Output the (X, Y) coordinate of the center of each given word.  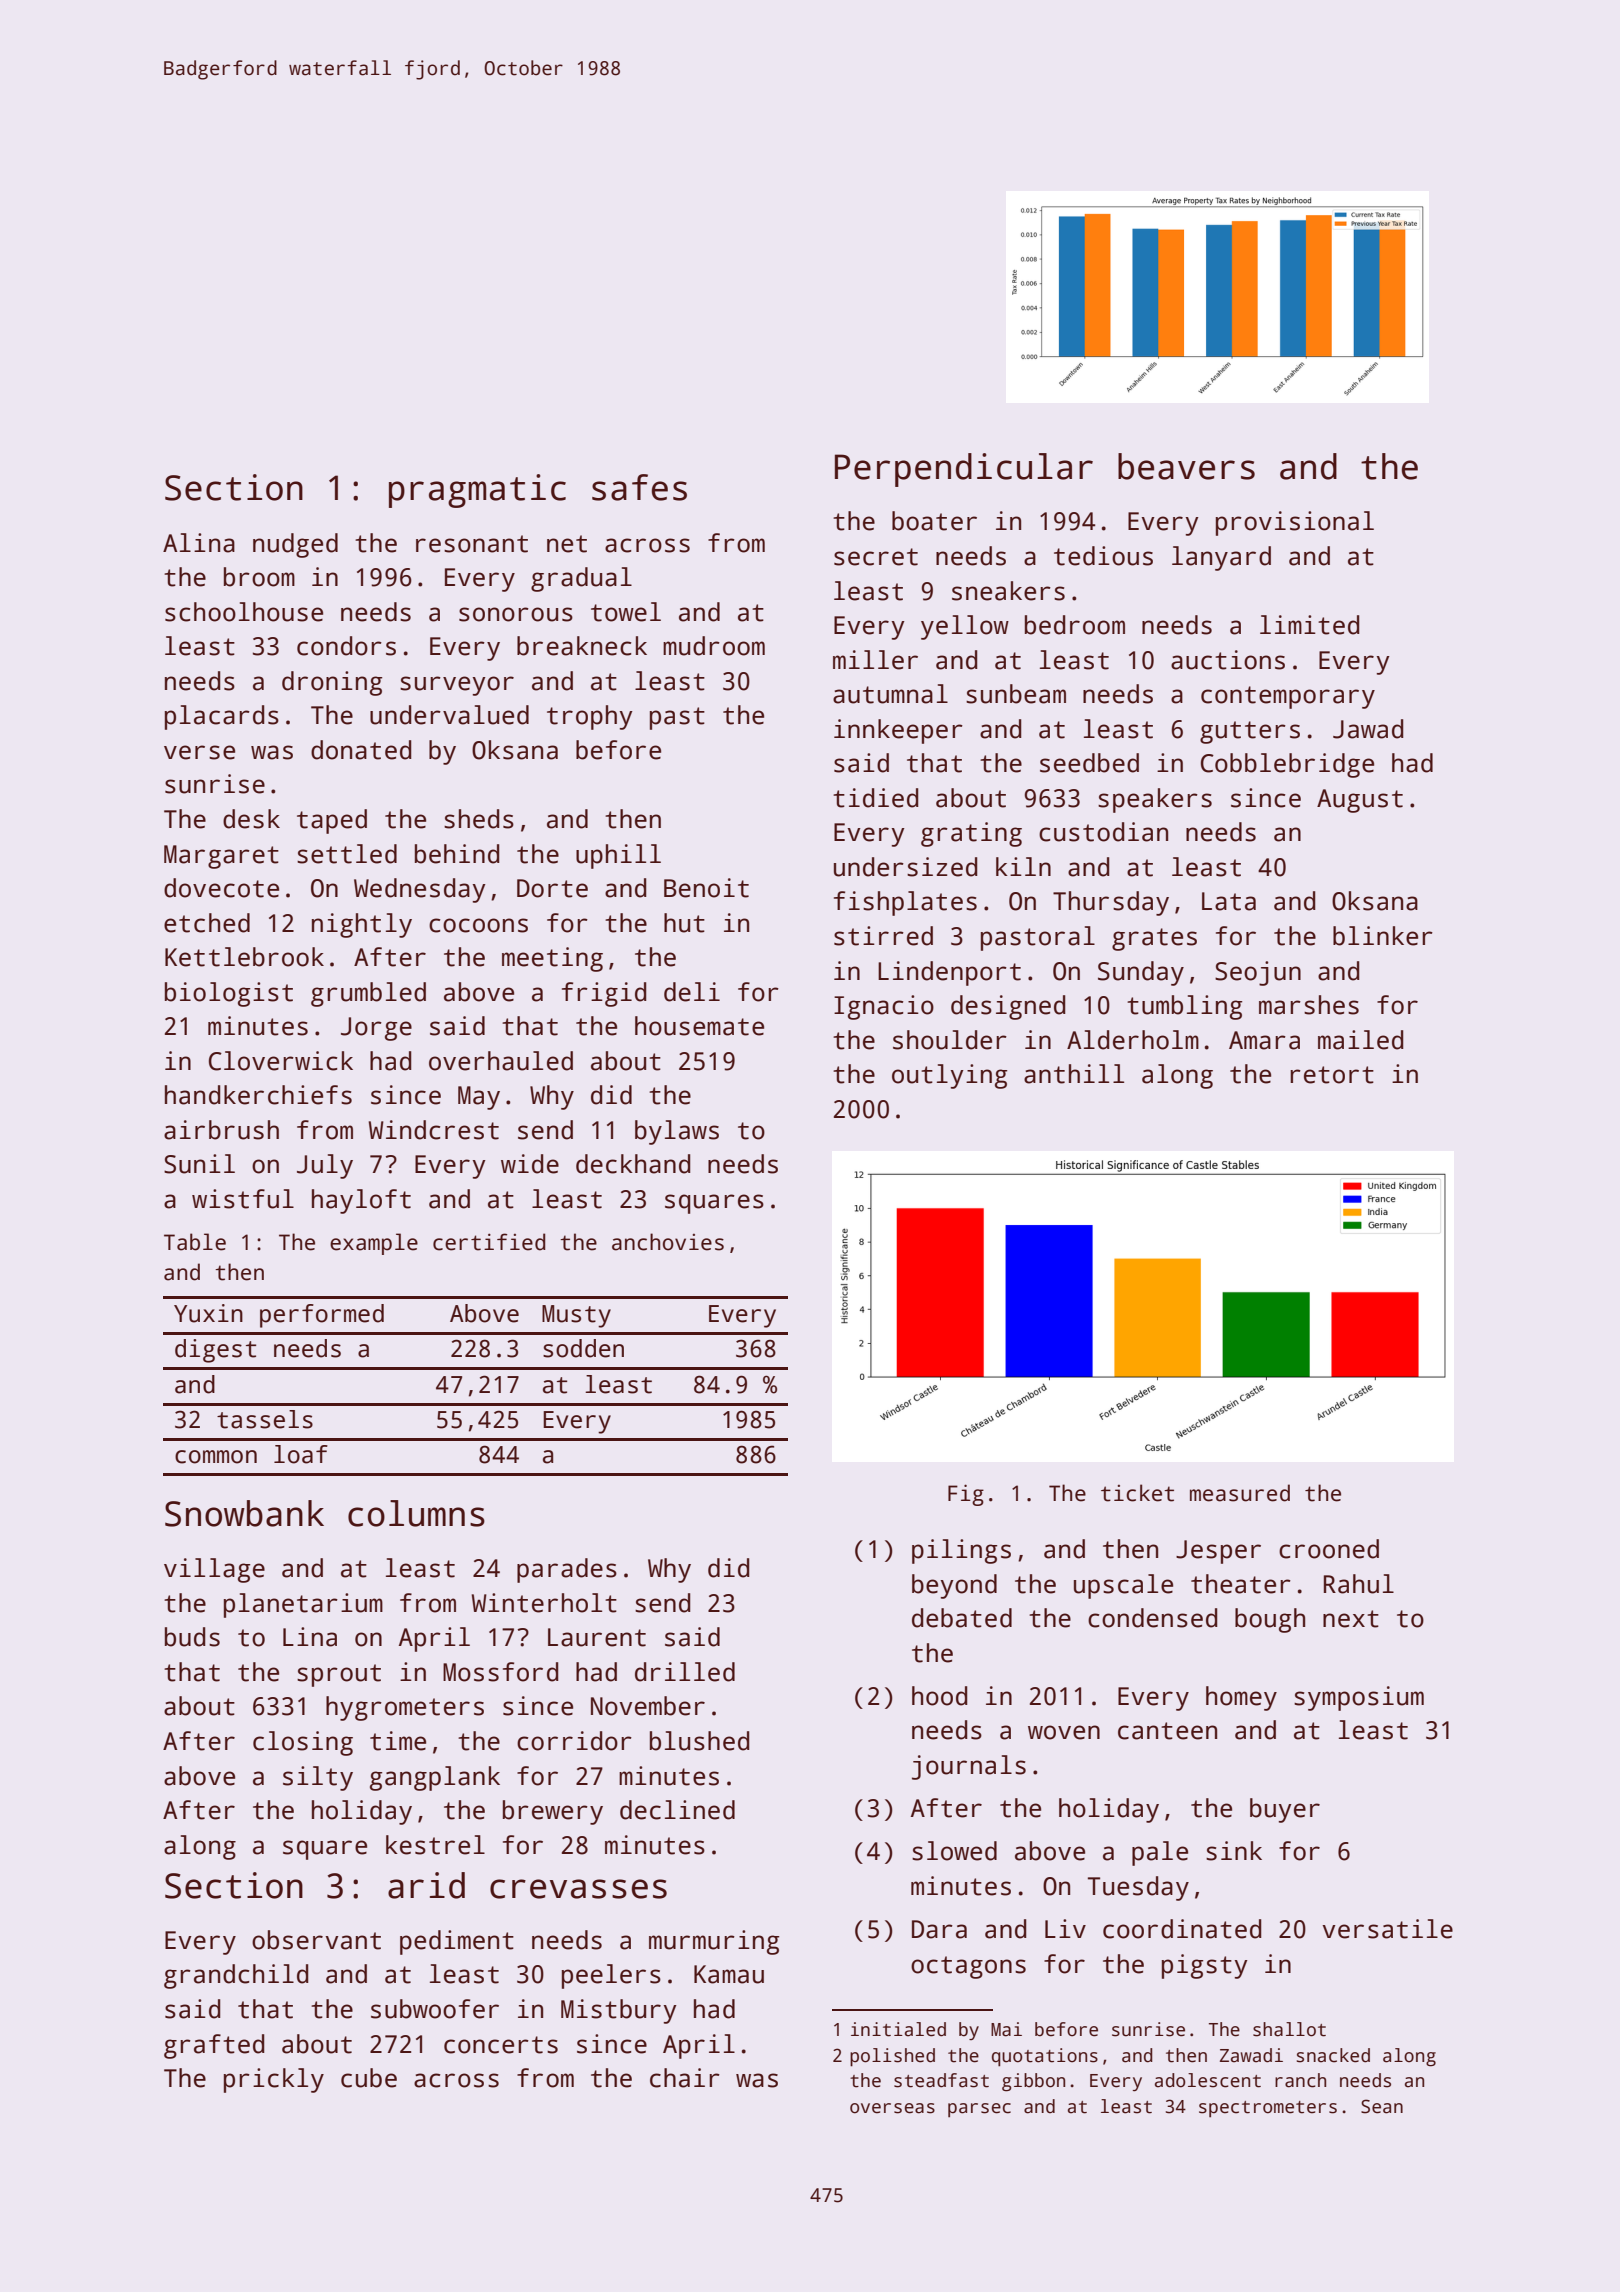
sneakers (1008, 591)
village (214, 1570)
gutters (1250, 732)
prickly (274, 2080)
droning (332, 683)
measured (1240, 1493)
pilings (961, 1551)
